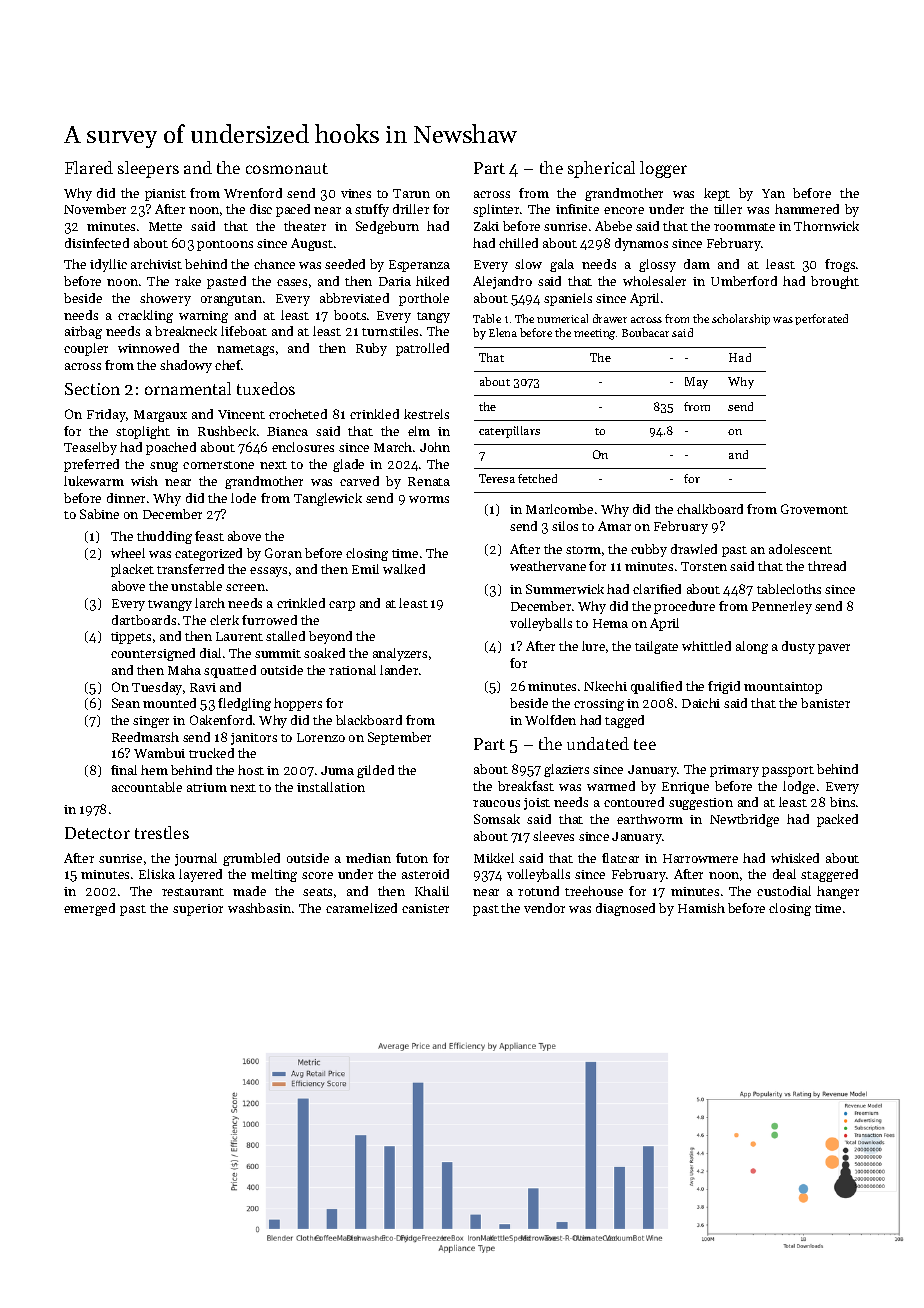  I want to click on preferred, so click(91, 465).
